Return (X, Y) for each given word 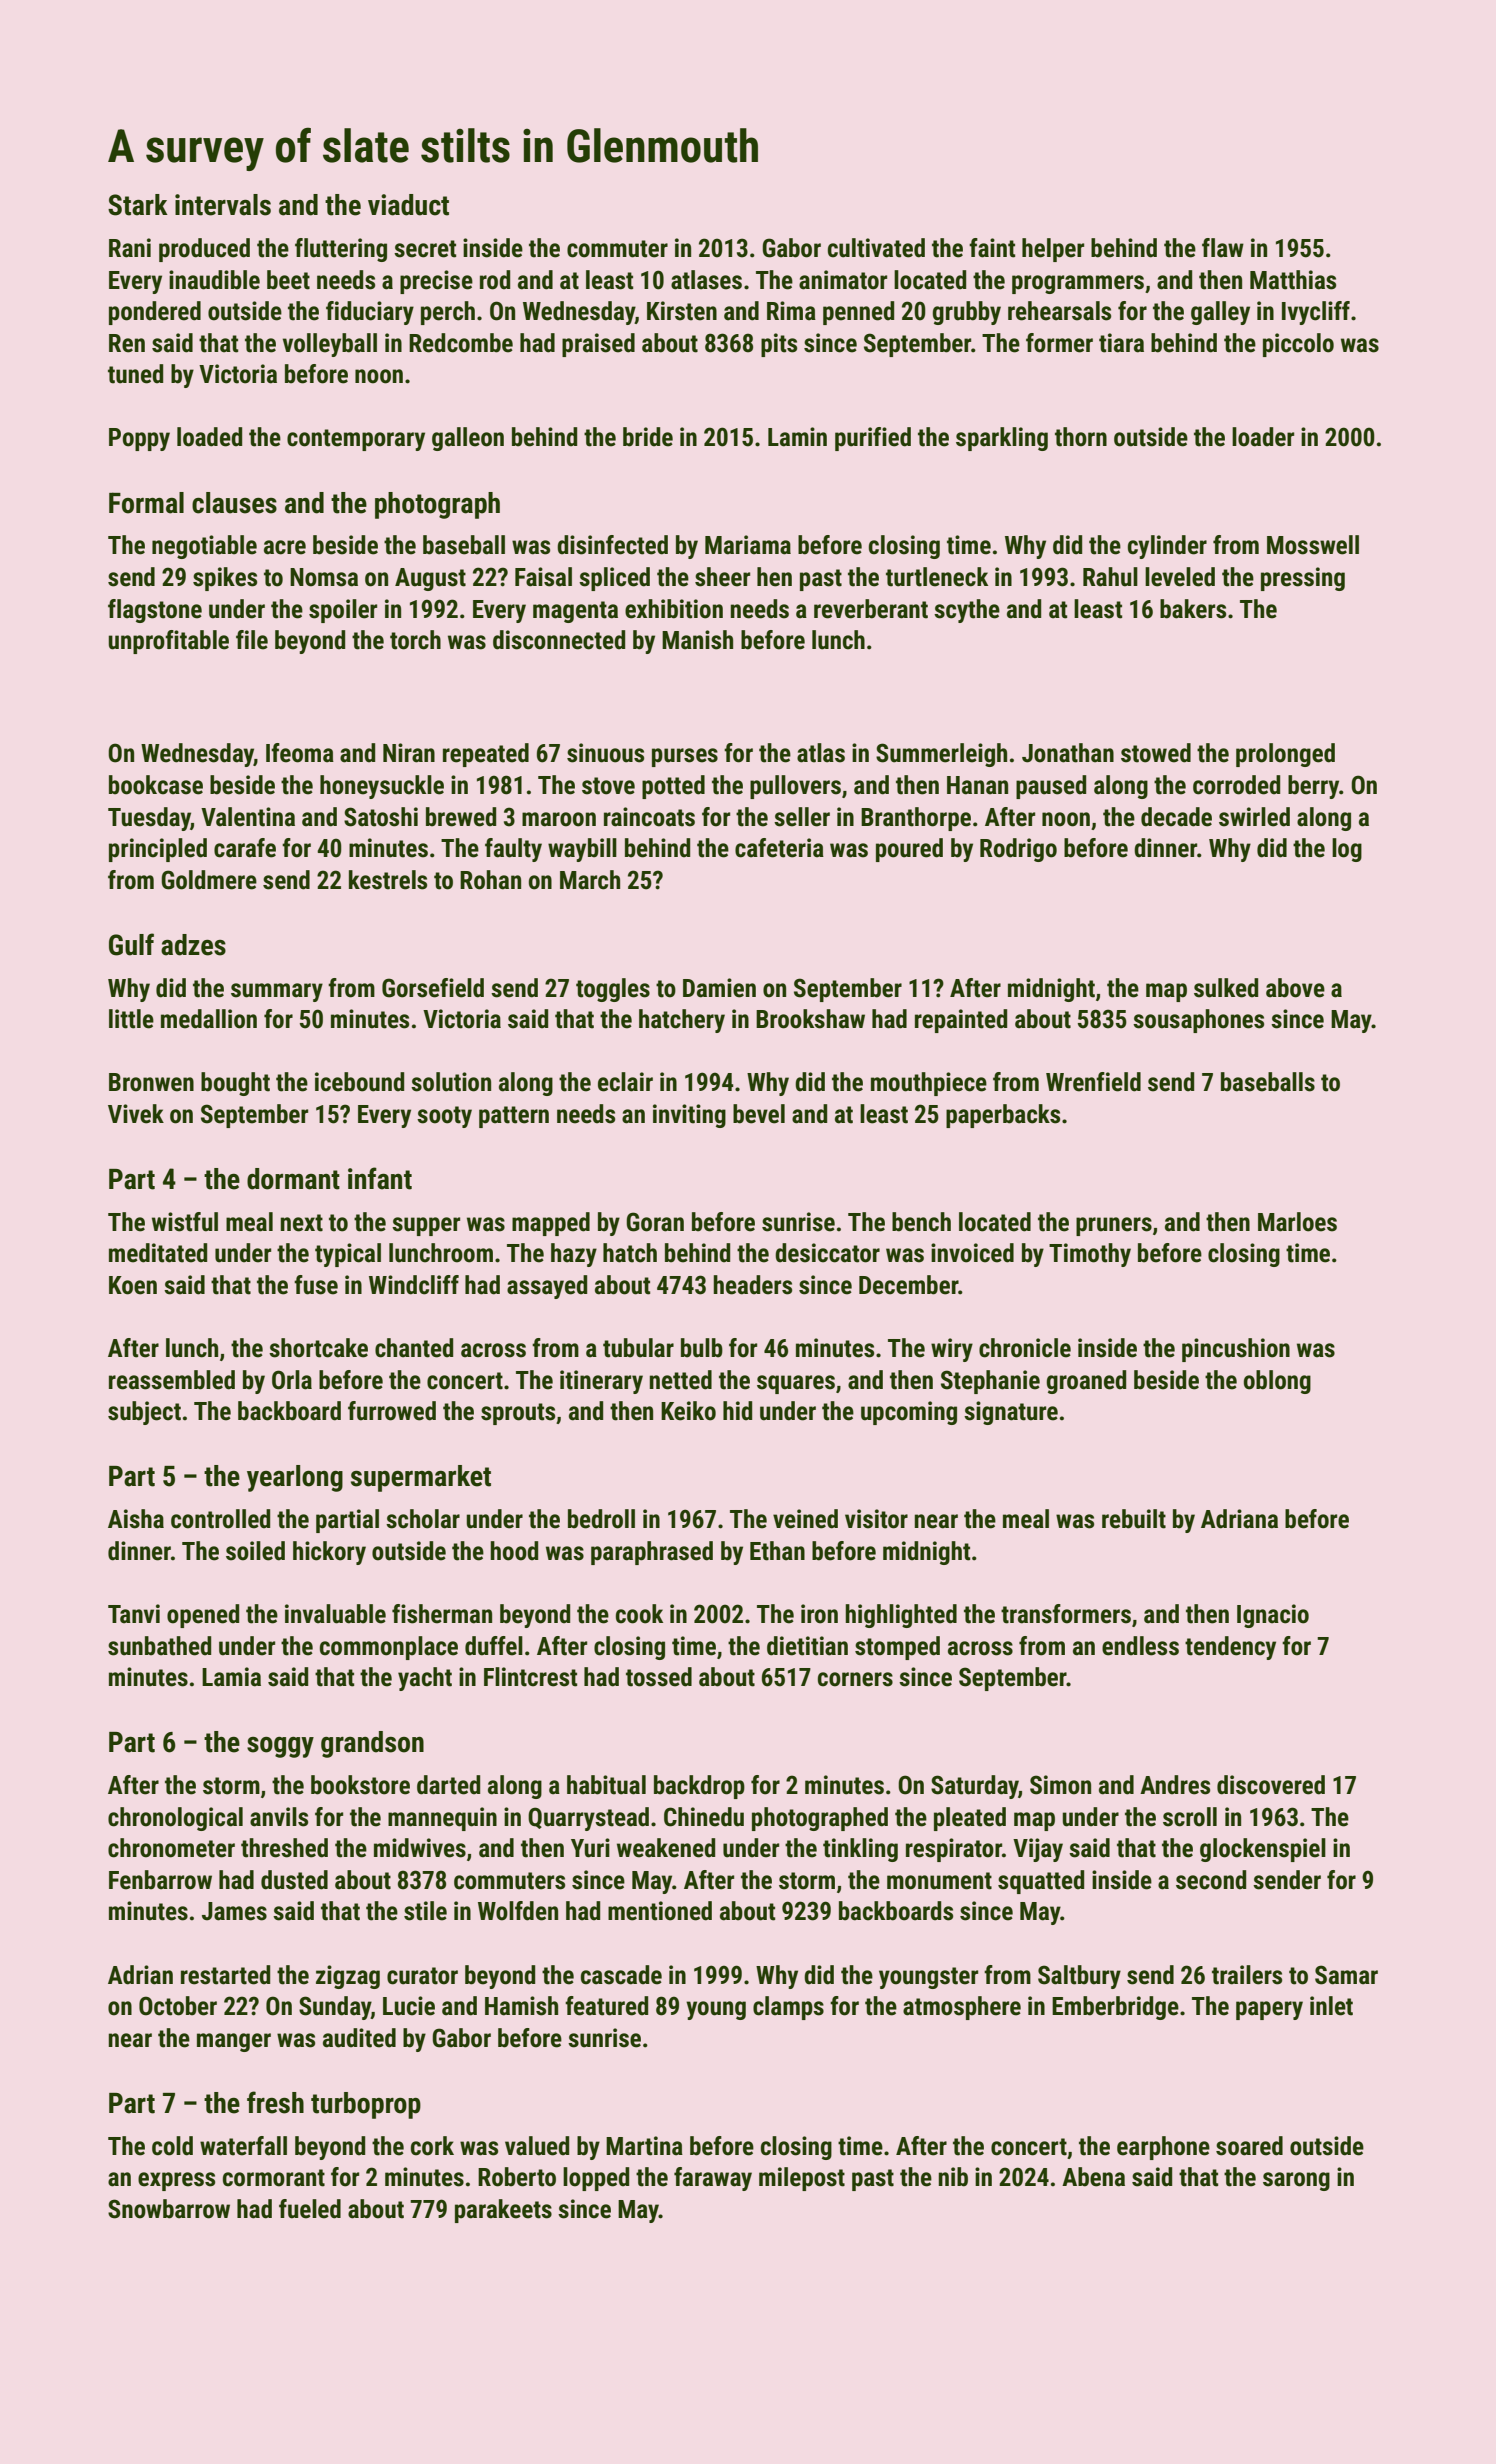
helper (1053, 250)
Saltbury (1079, 1977)
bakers (1193, 609)
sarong (1296, 2181)
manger (234, 2042)
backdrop (699, 1787)
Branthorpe (916, 819)
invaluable (335, 1614)
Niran (409, 753)
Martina (644, 2146)
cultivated (876, 248)
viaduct (408, 205)
